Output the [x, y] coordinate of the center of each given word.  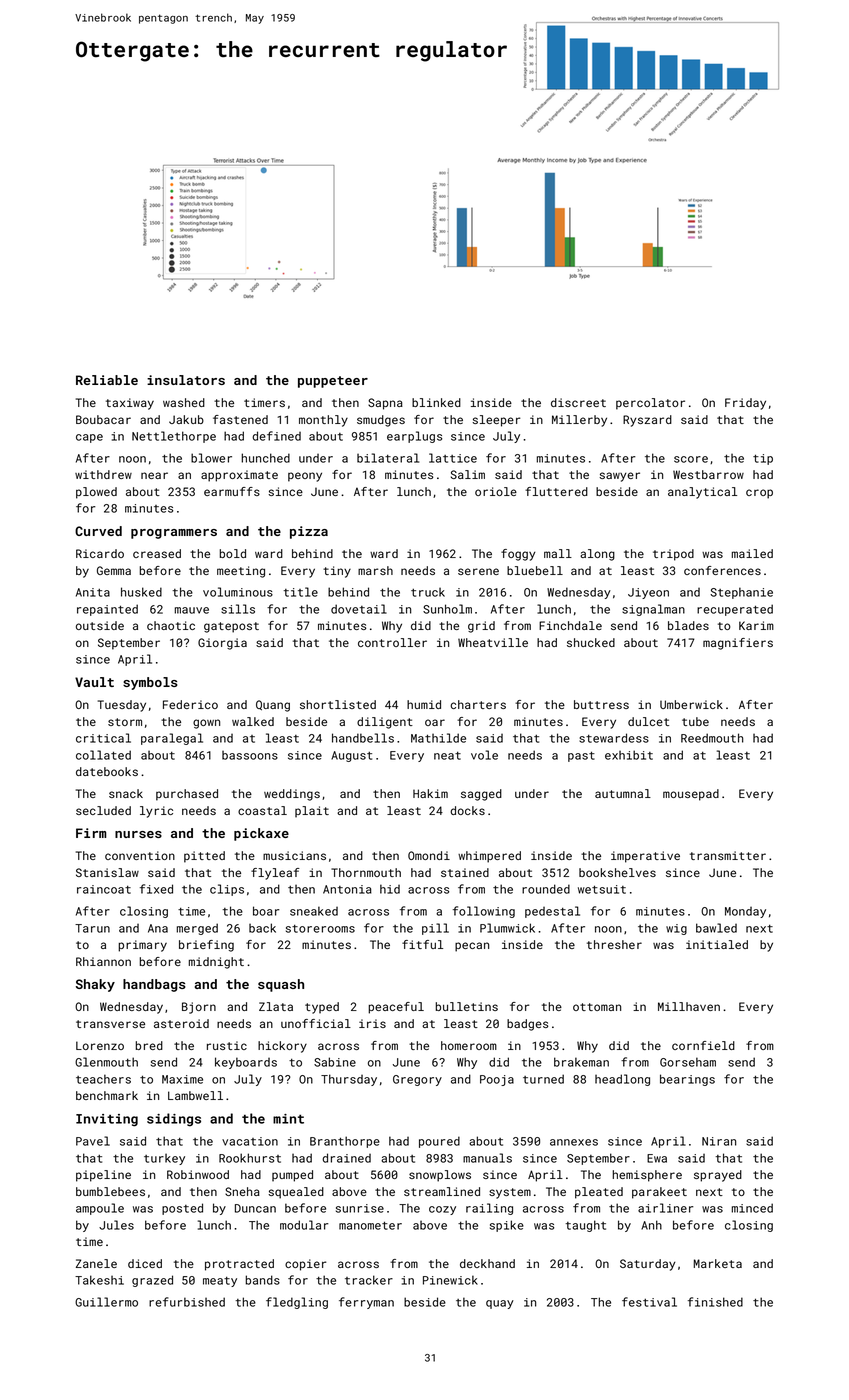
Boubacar [103, 419]
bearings [687, 1080]
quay [500, 1304]
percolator [650, 404]
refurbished [187, 1302]
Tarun [92, 928]
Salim [468, 474]
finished [715, 1302]
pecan [472, 947]
